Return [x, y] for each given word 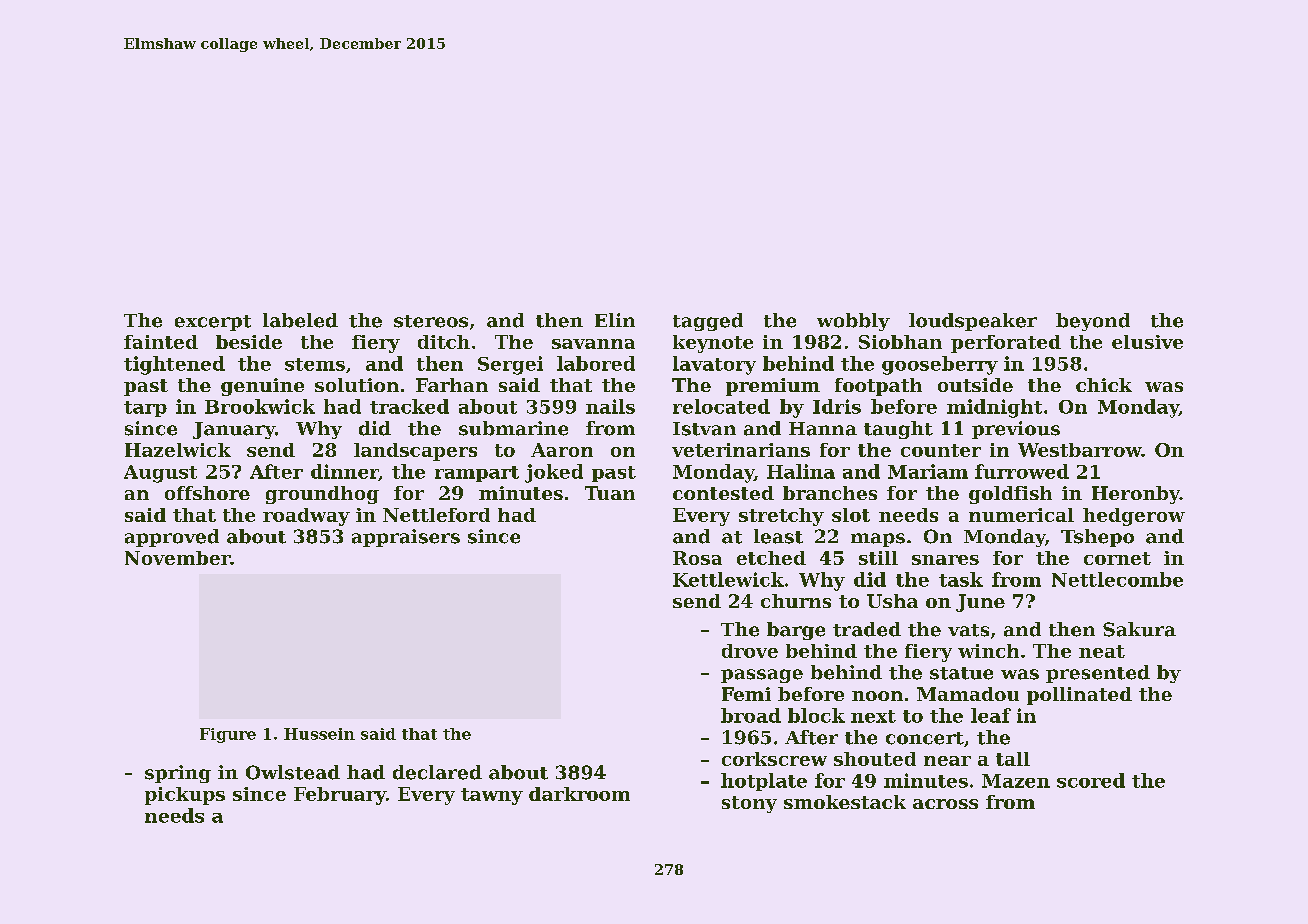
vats [968, 630]
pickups [185, 796]
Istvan [704, 429]
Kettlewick [728, 579]
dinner [345, 472]
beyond [1093, 322]
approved [172, 538]
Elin [615, 320]
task [961, 579]
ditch [444, 342]
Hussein [319, 734]
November [177, 558]
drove [750, 651]
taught [898, 430]
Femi [746, 694]
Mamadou [968, 694]
